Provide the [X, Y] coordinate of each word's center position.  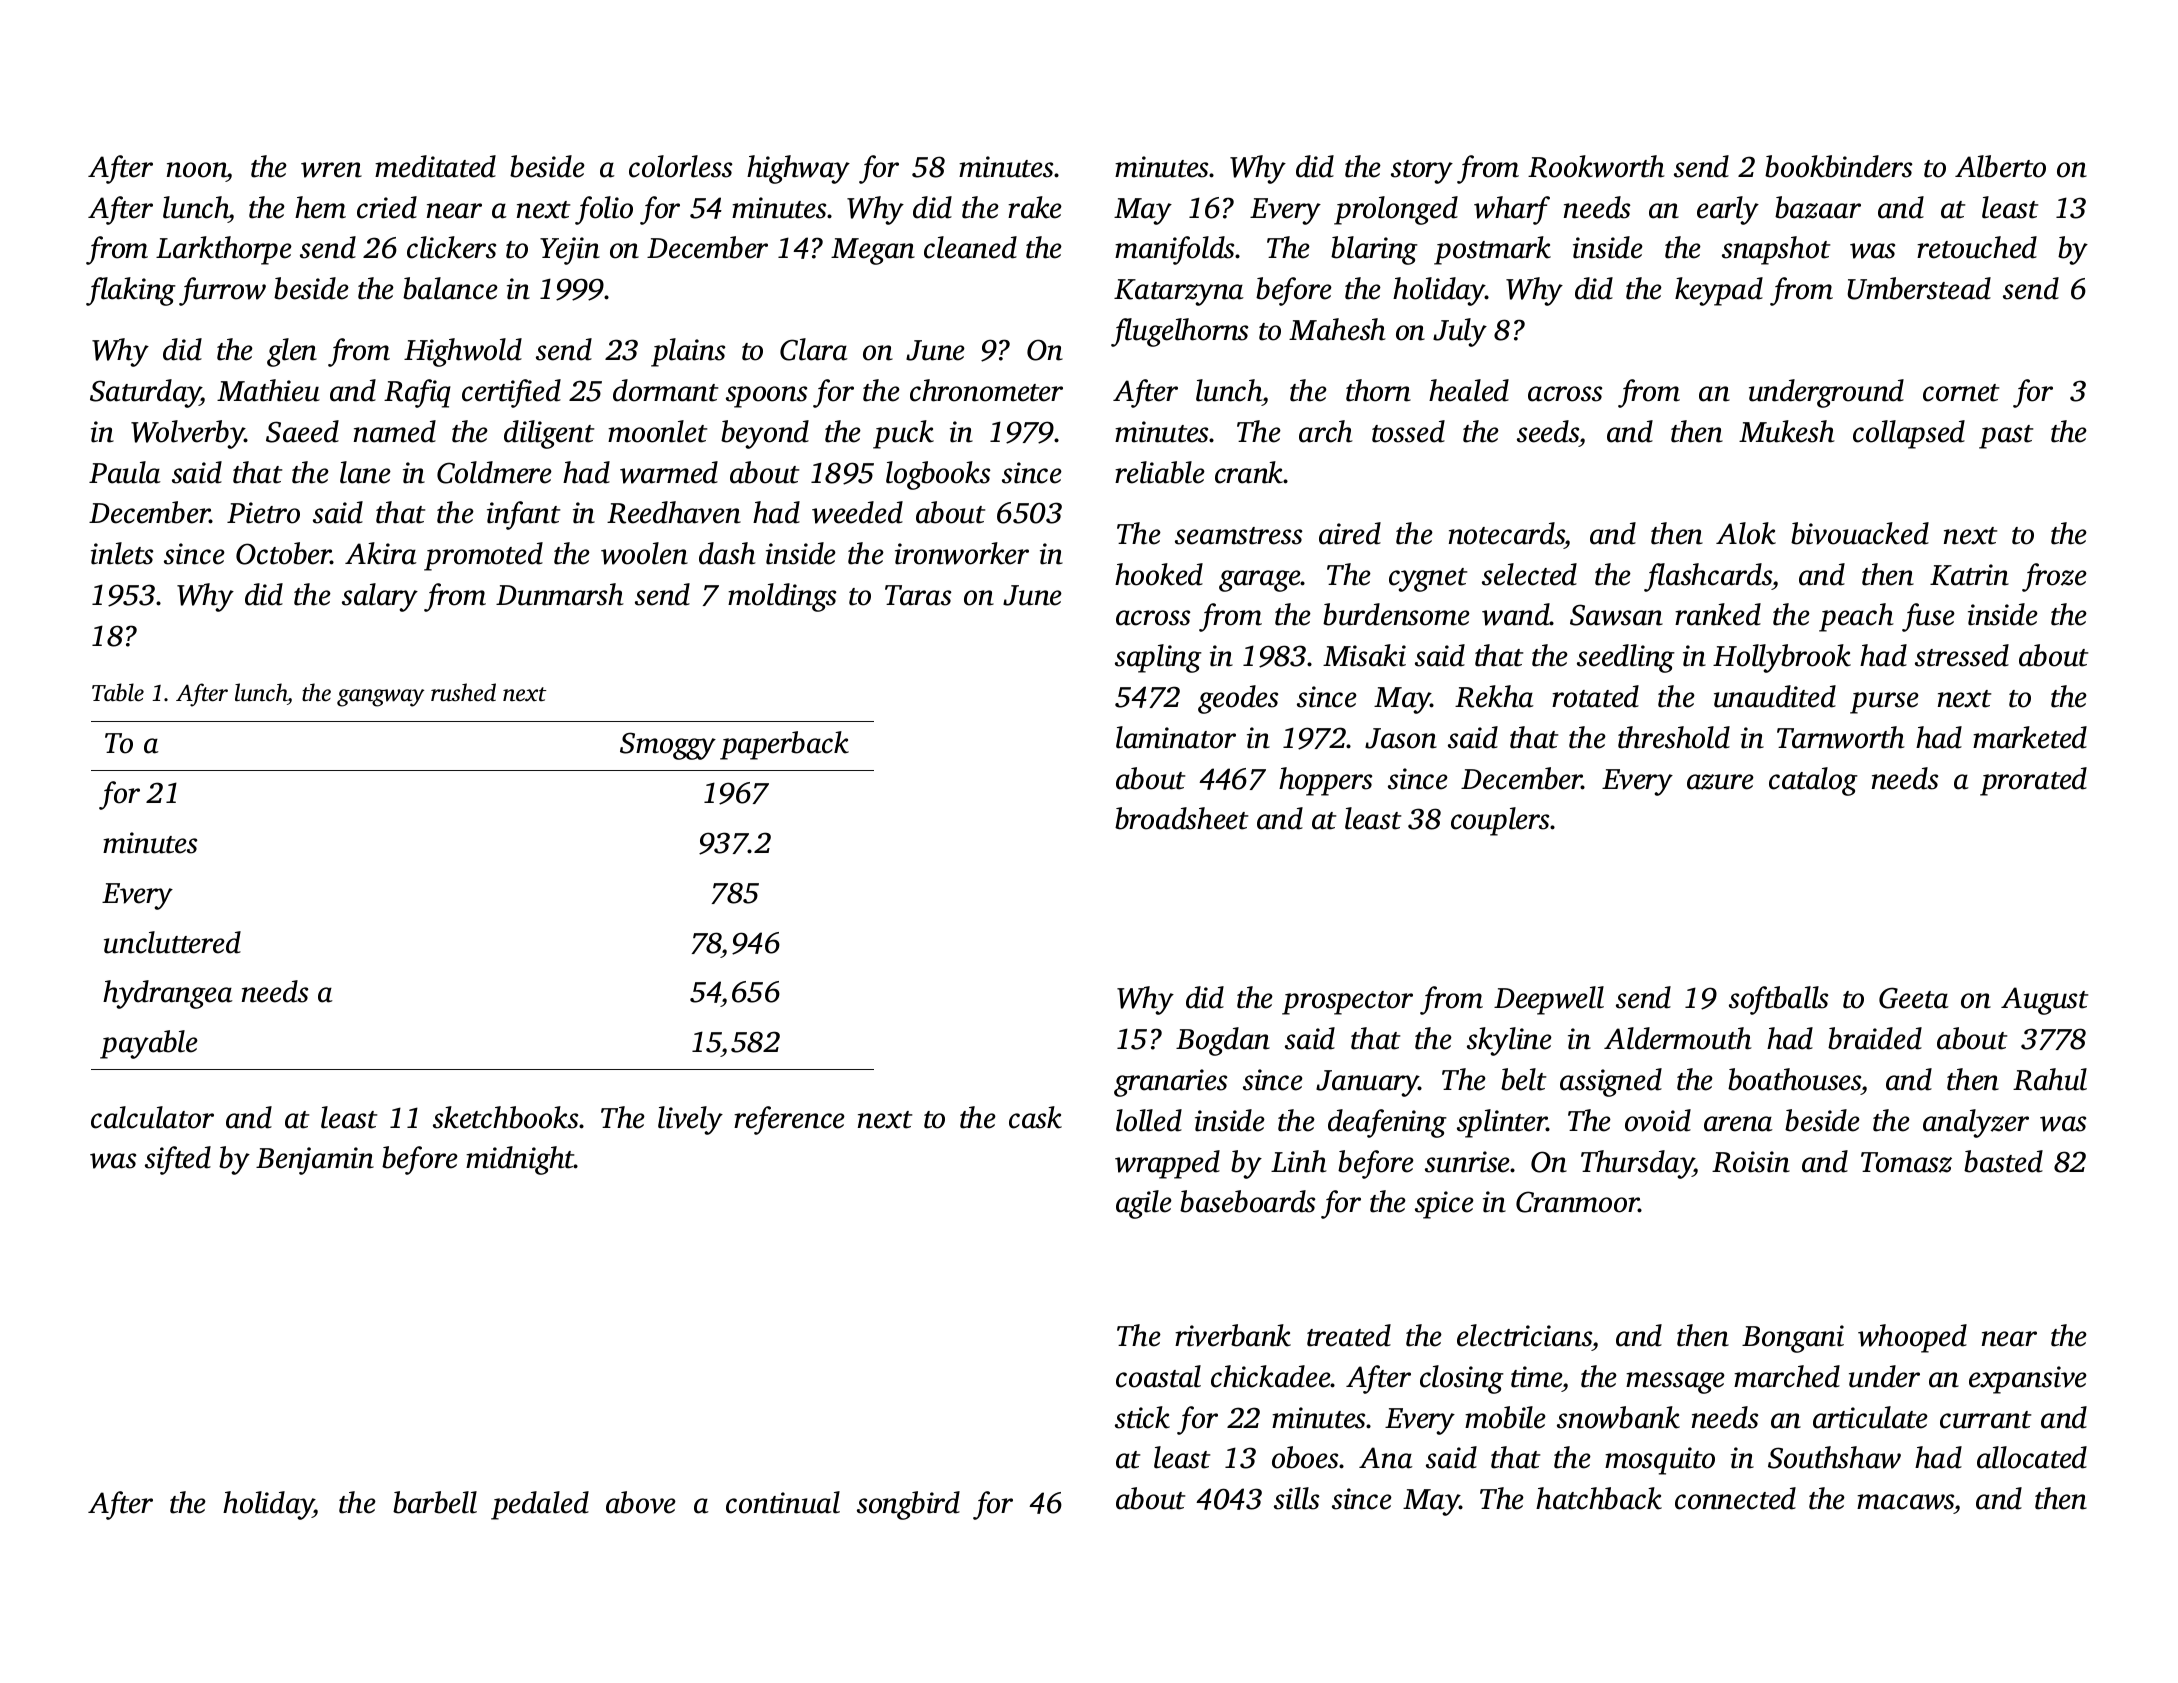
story [1422, 172]
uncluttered [172, 942]
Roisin [1751, 1162]
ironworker [962, 553]
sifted [178, 1160]
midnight [520, 1160]
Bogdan [1223, 1041]
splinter [1502, 1123]
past [2006, 437]
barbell [435, 1502]
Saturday [145, 393]
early [1728, 210]
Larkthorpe [224, 250]
